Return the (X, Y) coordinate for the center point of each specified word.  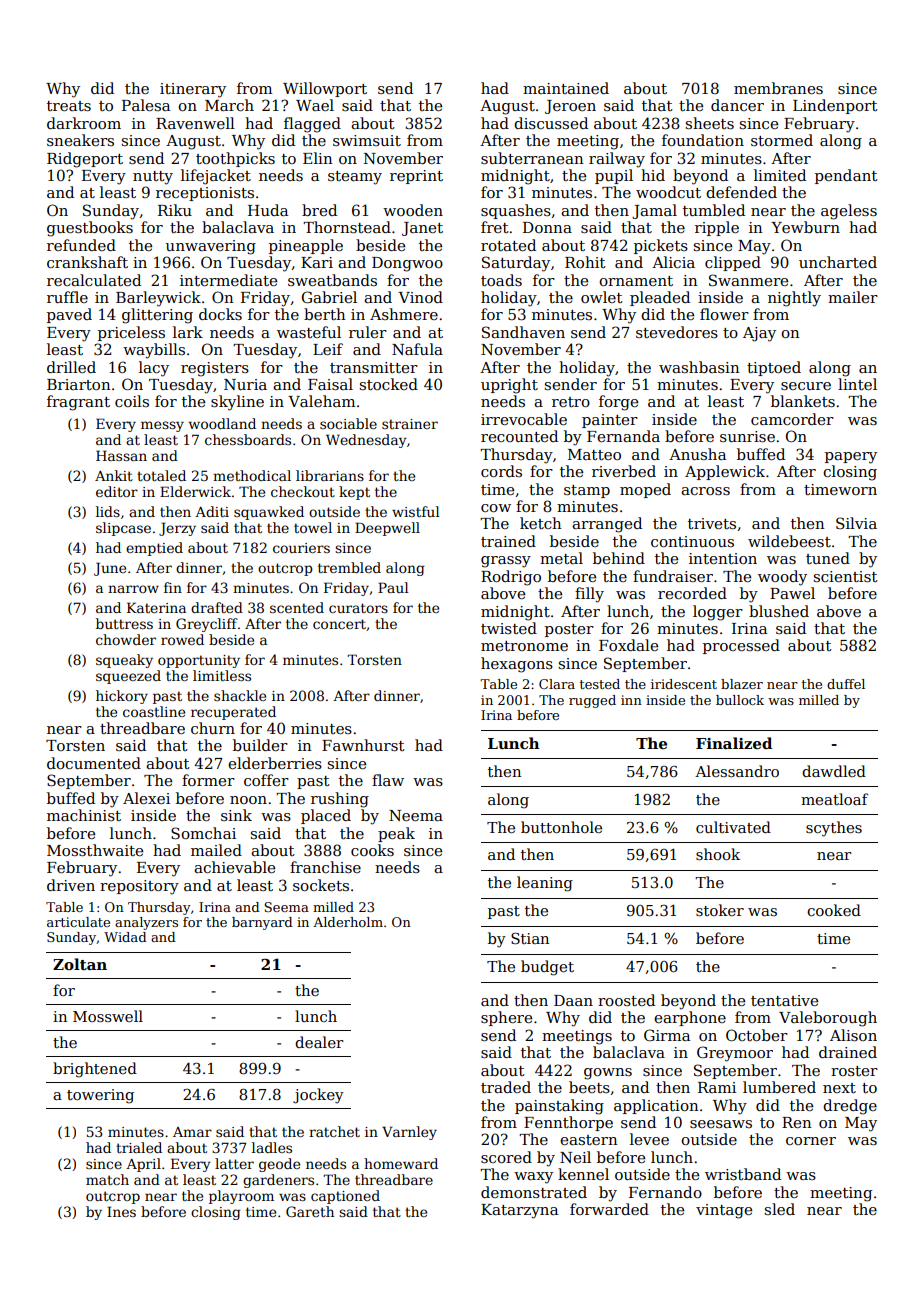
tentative (784, 1000)
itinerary (193, 90)
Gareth (310, 1211)
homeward (401, 1163)
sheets (710, 123)
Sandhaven (523, 332)
